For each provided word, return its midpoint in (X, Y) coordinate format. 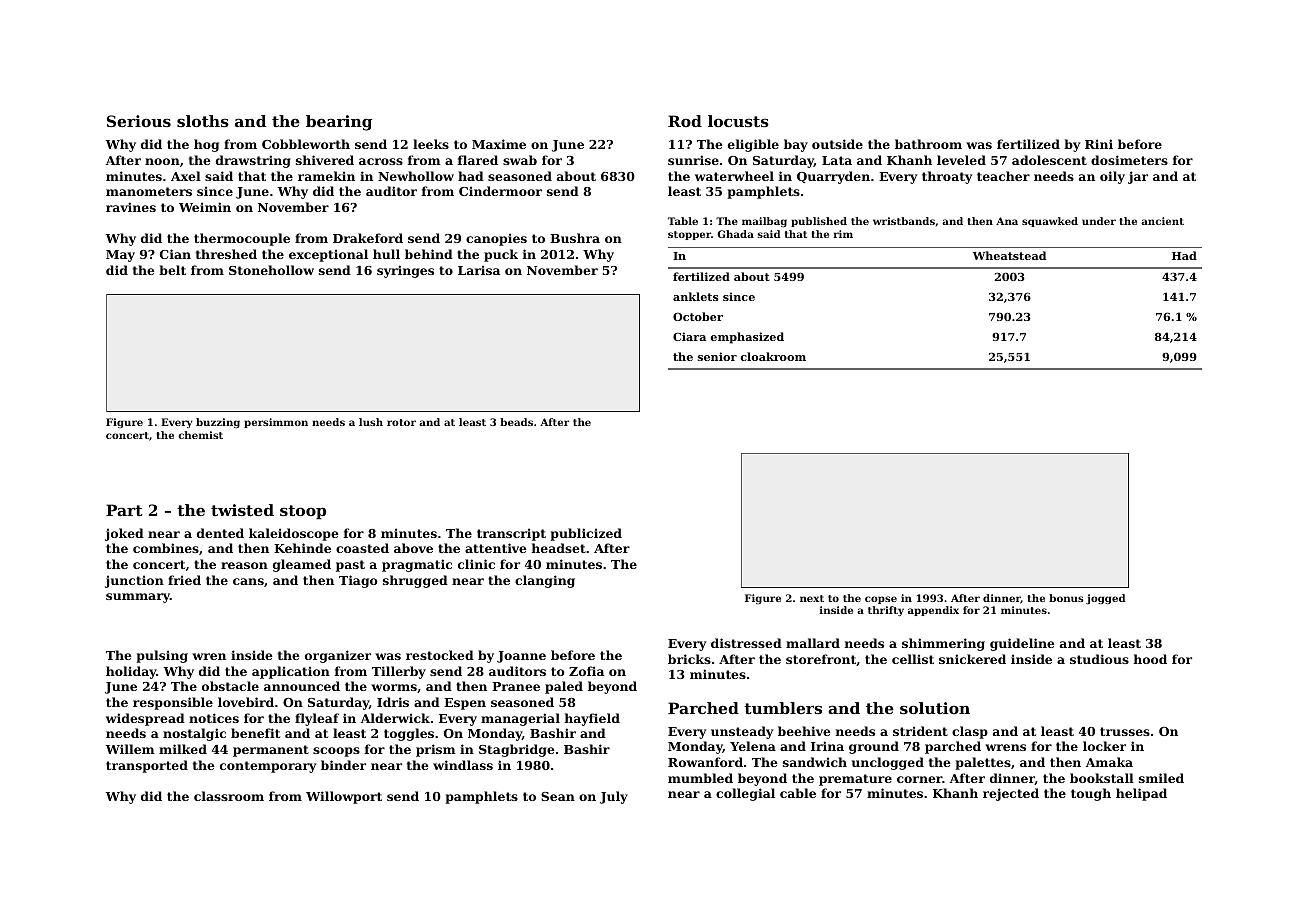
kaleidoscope (293, 534)
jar (1138, 177)
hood (1150, 659)
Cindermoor (500, 191)
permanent (271, 751)
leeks (431, 144)
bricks (689, 659)
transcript (511, 534)
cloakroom (773, 356)
